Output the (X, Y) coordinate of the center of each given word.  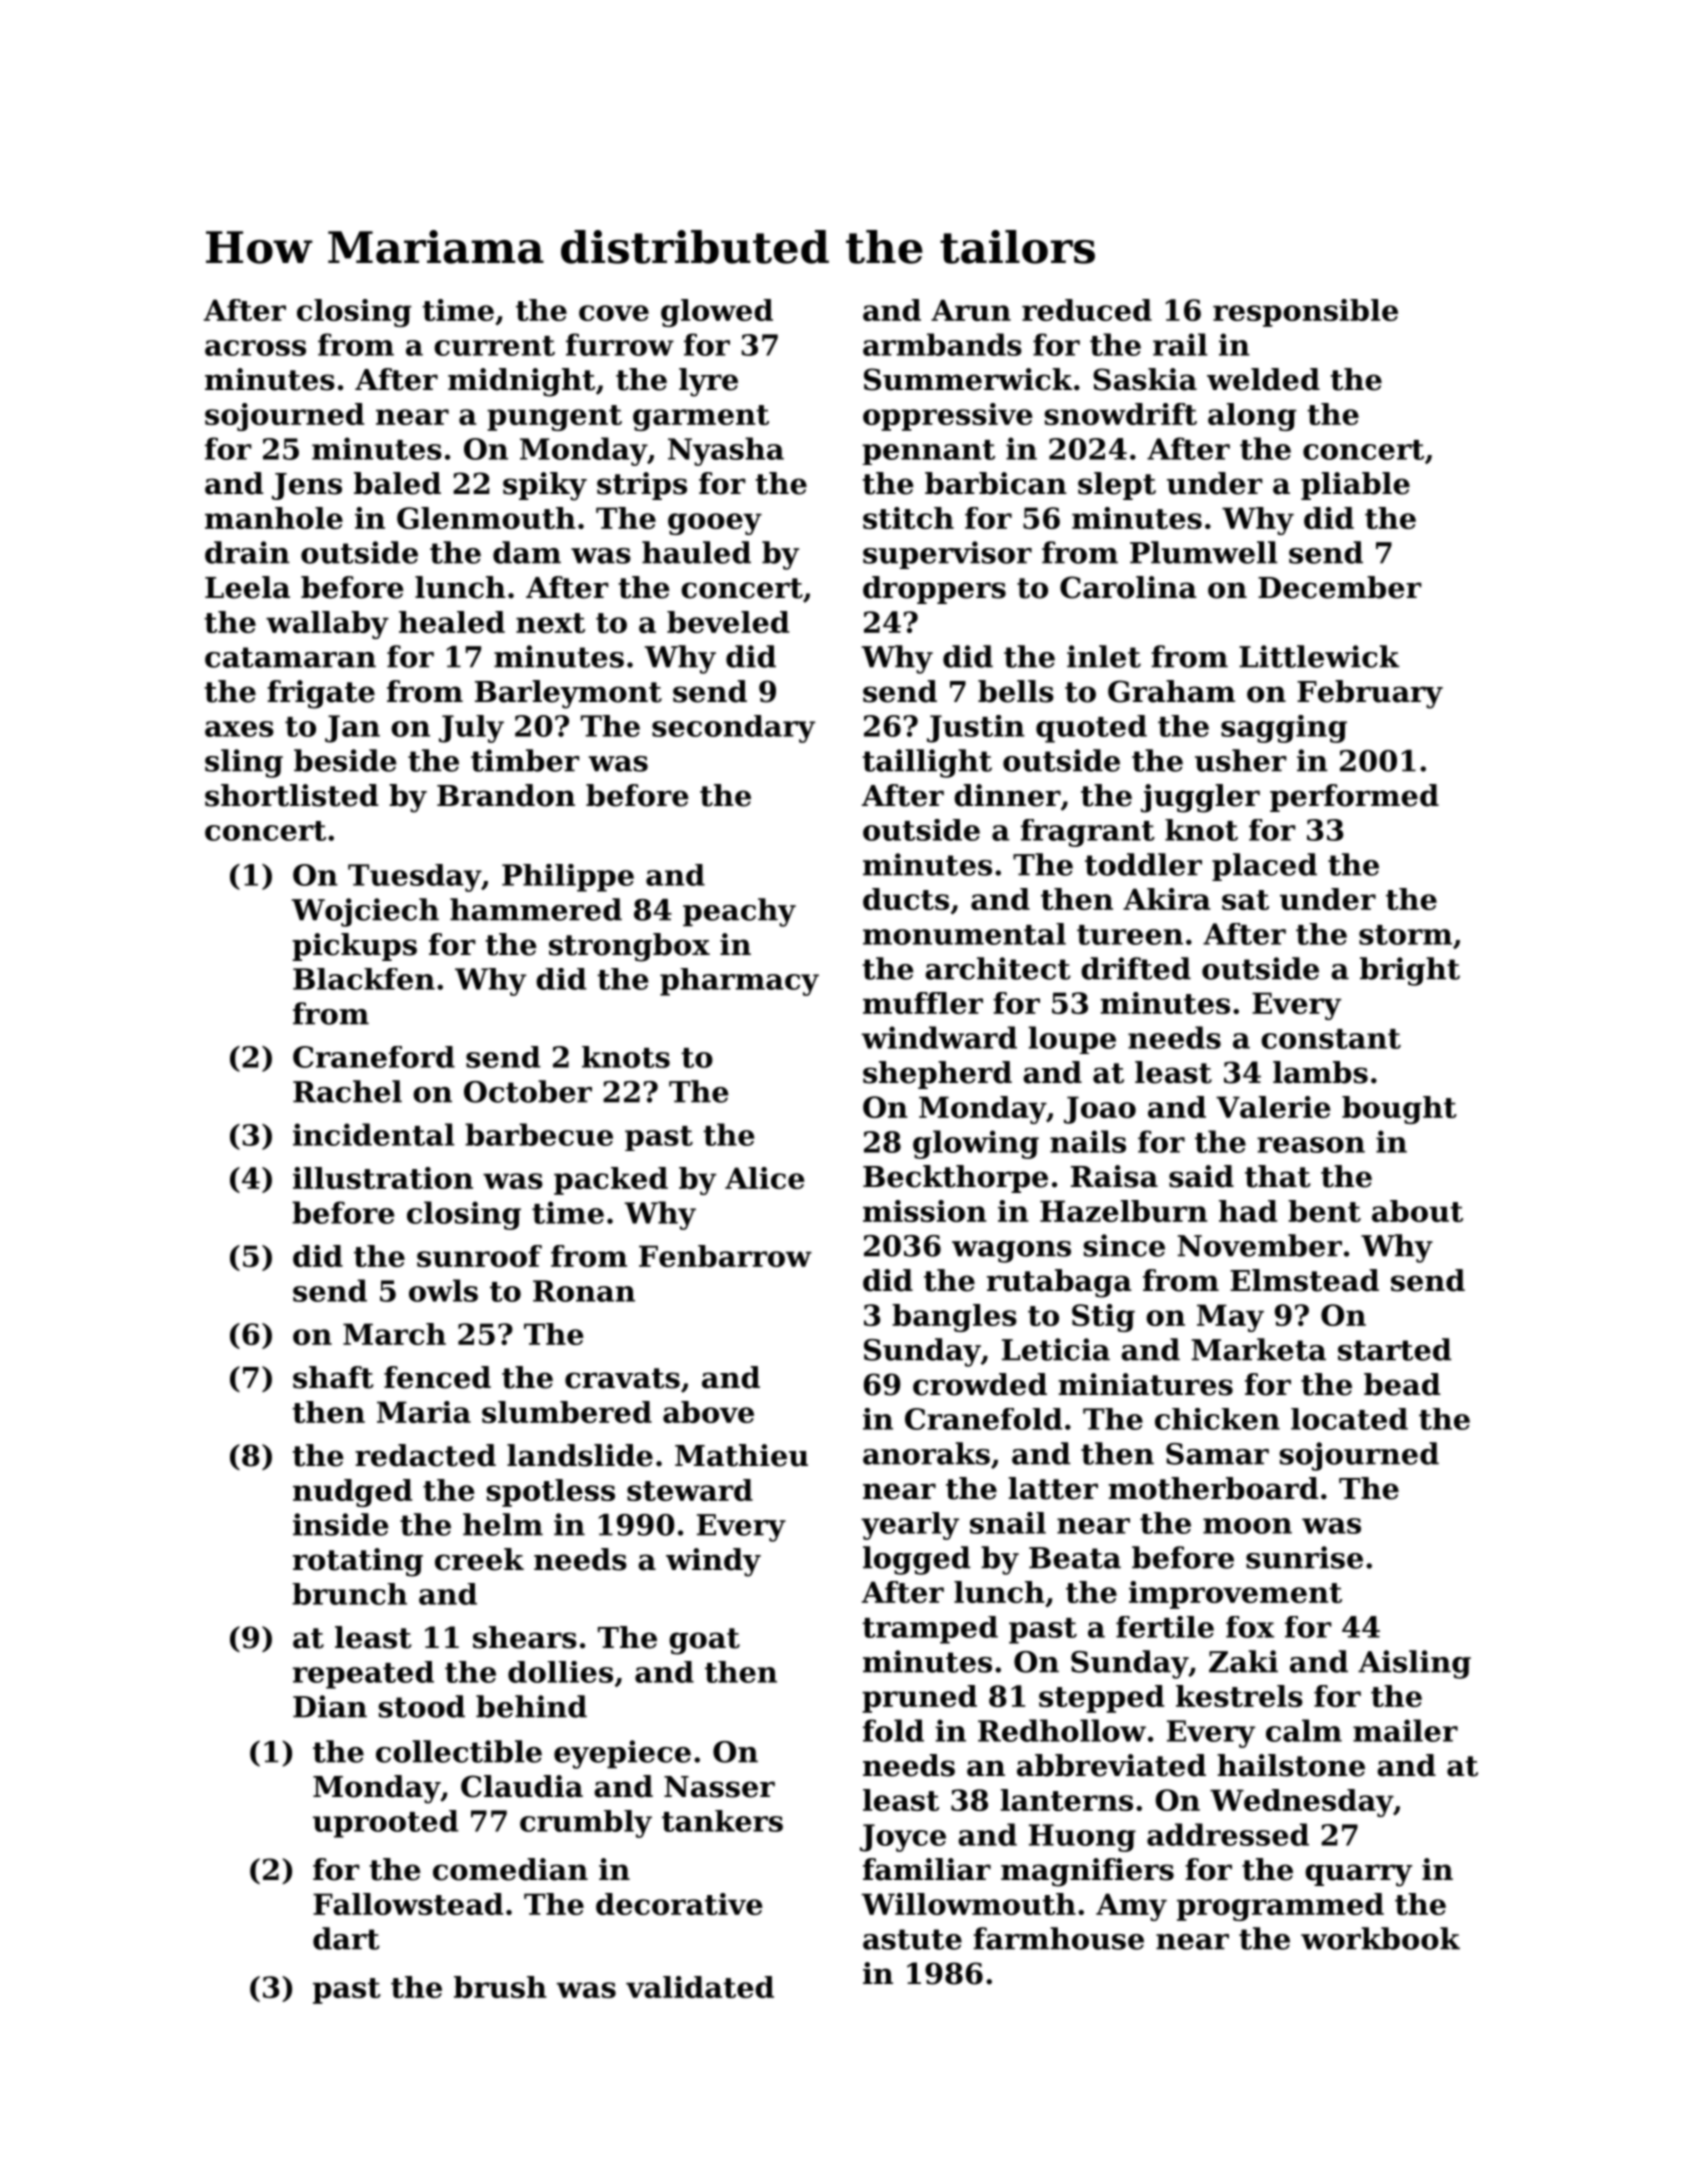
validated (700, 1987)
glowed (717, 313)
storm (1405, 935)
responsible (1305, 313)
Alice (765, 1178)
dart (346, 1938)
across (255, 348)
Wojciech (365, 912)
